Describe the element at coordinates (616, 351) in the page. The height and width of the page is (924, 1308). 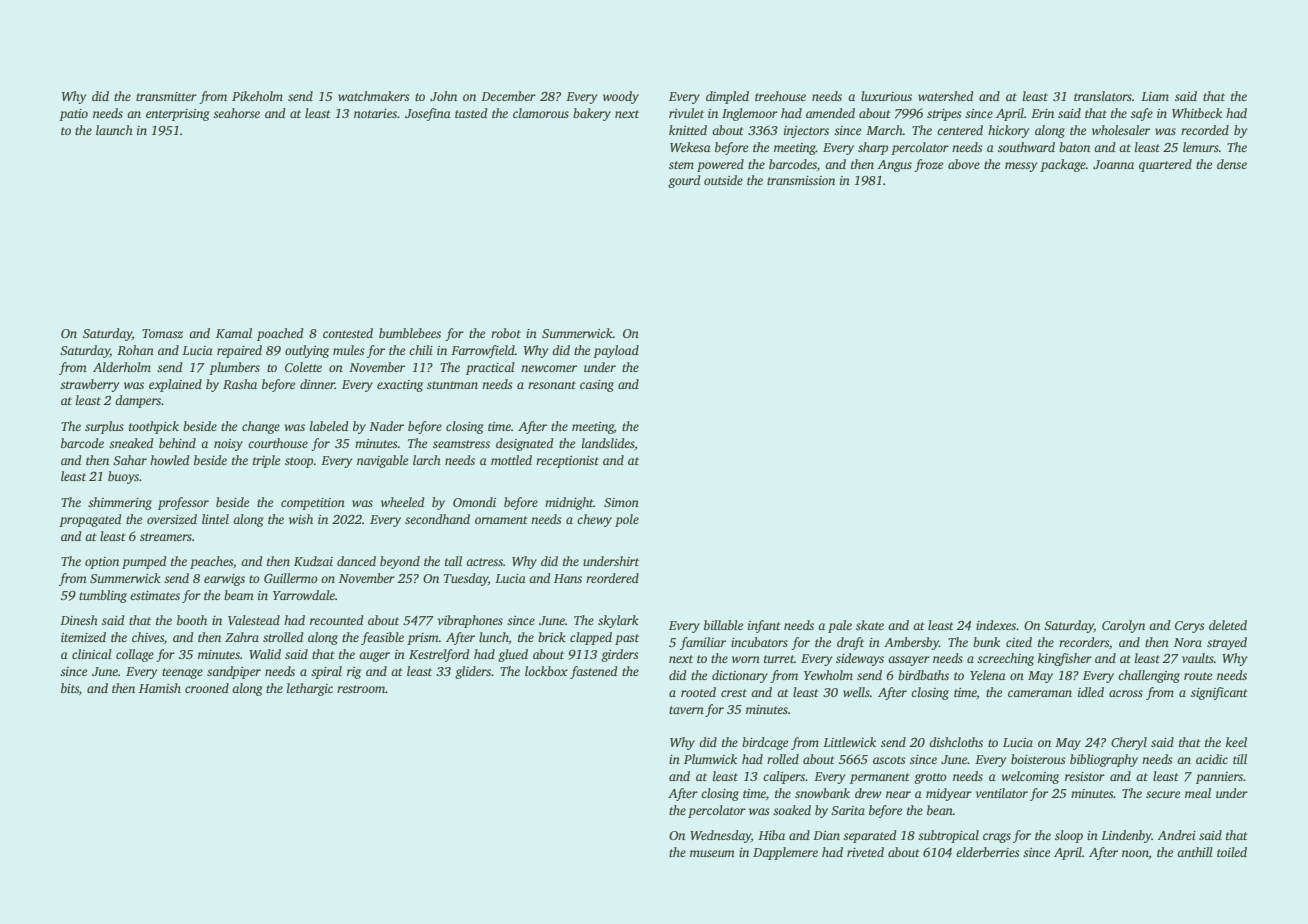
I see `payload` at that location.
